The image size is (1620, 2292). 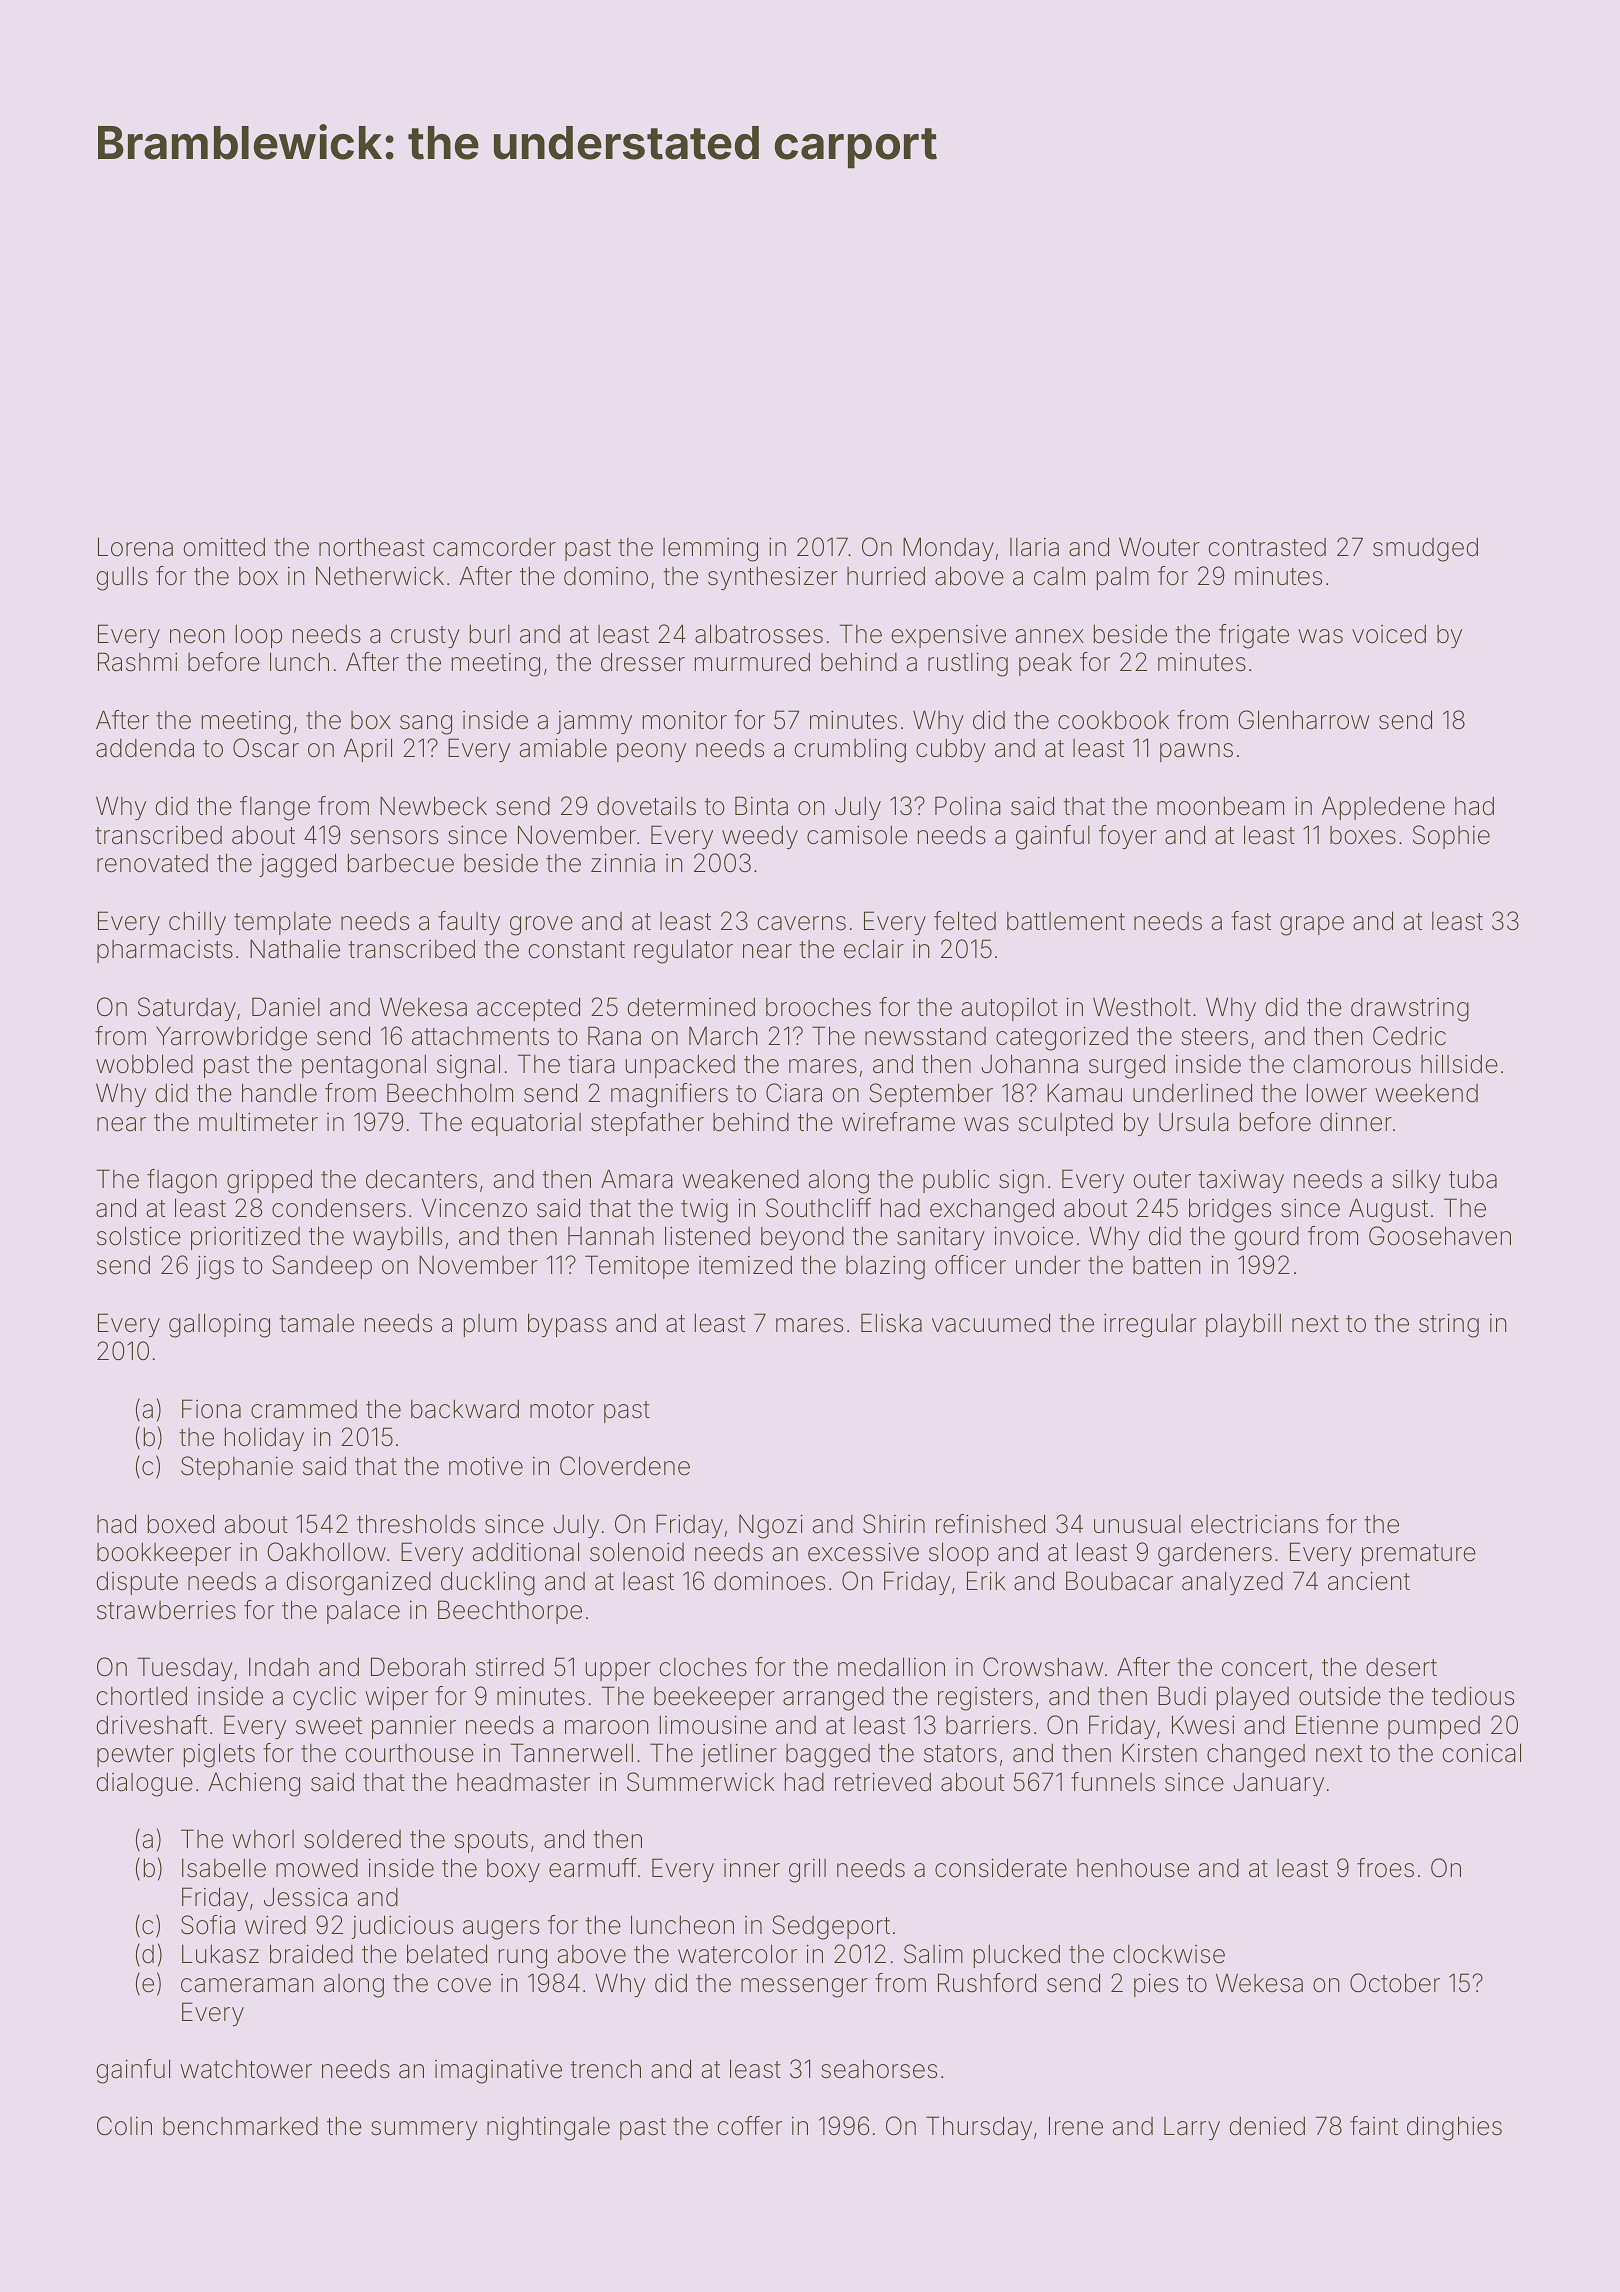 What do you see at coordinates (1389, 634) in the image?
I see `voiced` at bounding box center [1389, 634].
